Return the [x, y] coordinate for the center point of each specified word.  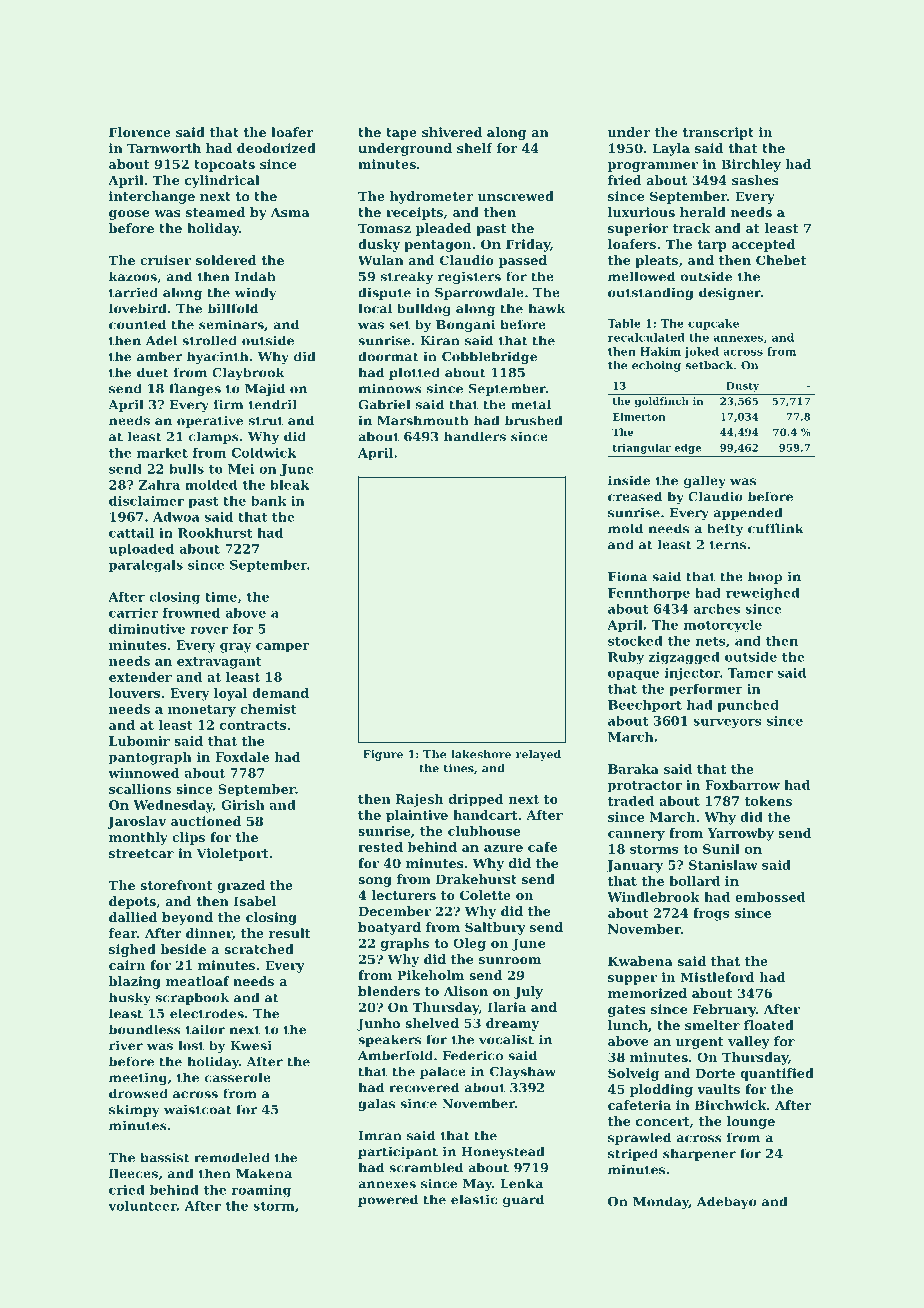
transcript [718, 133]
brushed [534, 420]
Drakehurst [476, 879]
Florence [140, 132]
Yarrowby [741, 834]
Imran [380, 1136]
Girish [243, 805]
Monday [661, 1202]
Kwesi [251, 1045]
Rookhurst [215, 533]
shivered [452, 132]
